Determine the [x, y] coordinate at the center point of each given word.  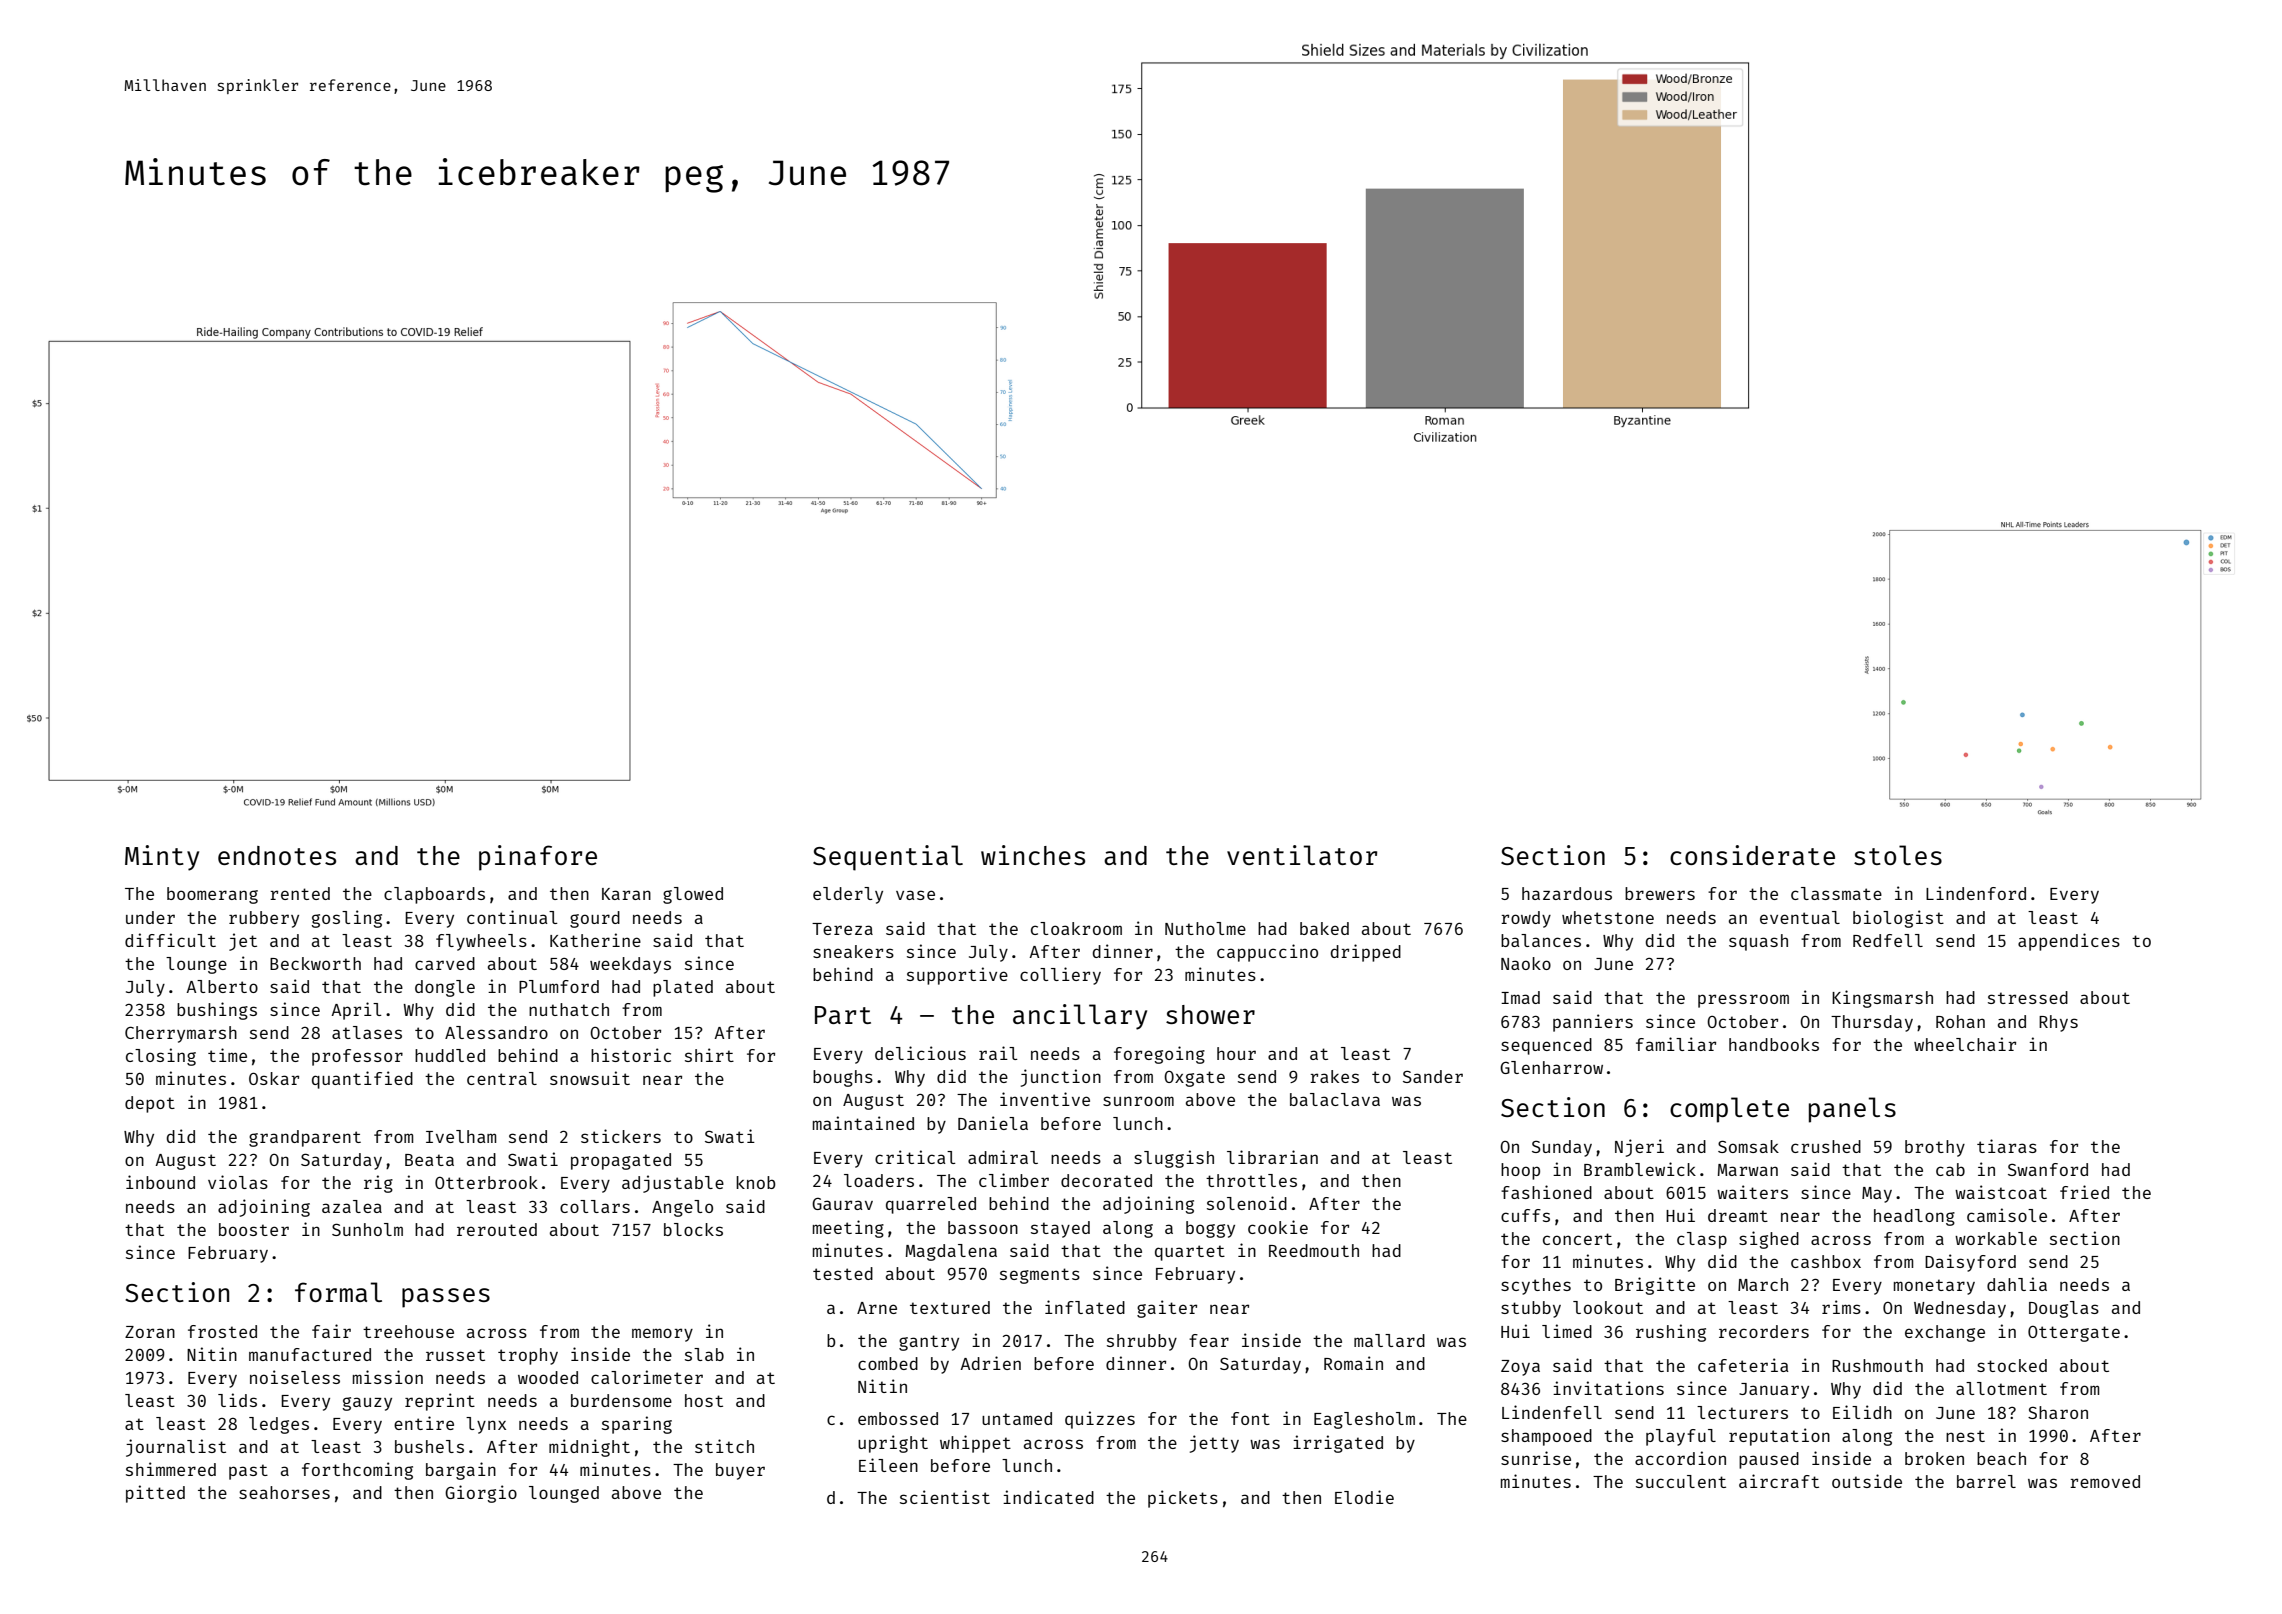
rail [998, 1053]
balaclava [1335, 1099]
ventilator [1302, 855]
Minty [162, 858]
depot [150, 1104]
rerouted [497, 1229]
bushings [217, 1011]
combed [888, 1363]
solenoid [1247, 1203]
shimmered [171, 1469]
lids [237, 1400]
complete [1729, 1110]
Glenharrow [1551, 1067]
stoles [1898, 855]
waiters [1752, 1192]
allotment [2001, 1388]
